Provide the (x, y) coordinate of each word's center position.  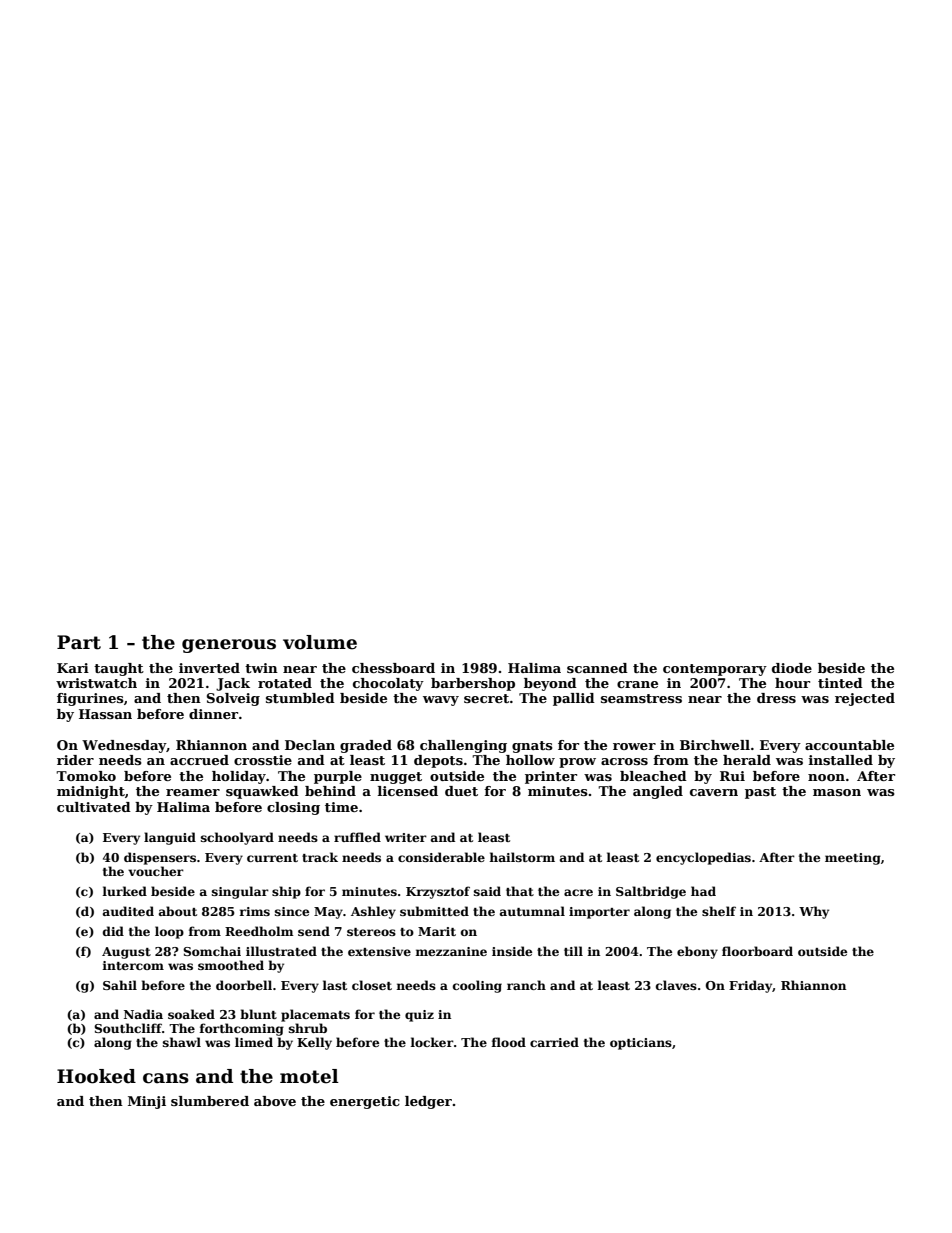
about (178, 911)
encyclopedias (703, 858)
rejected (865, 699)
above (275, 1101)
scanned (597, 668)
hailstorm (522, 857)
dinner (213, 714)
